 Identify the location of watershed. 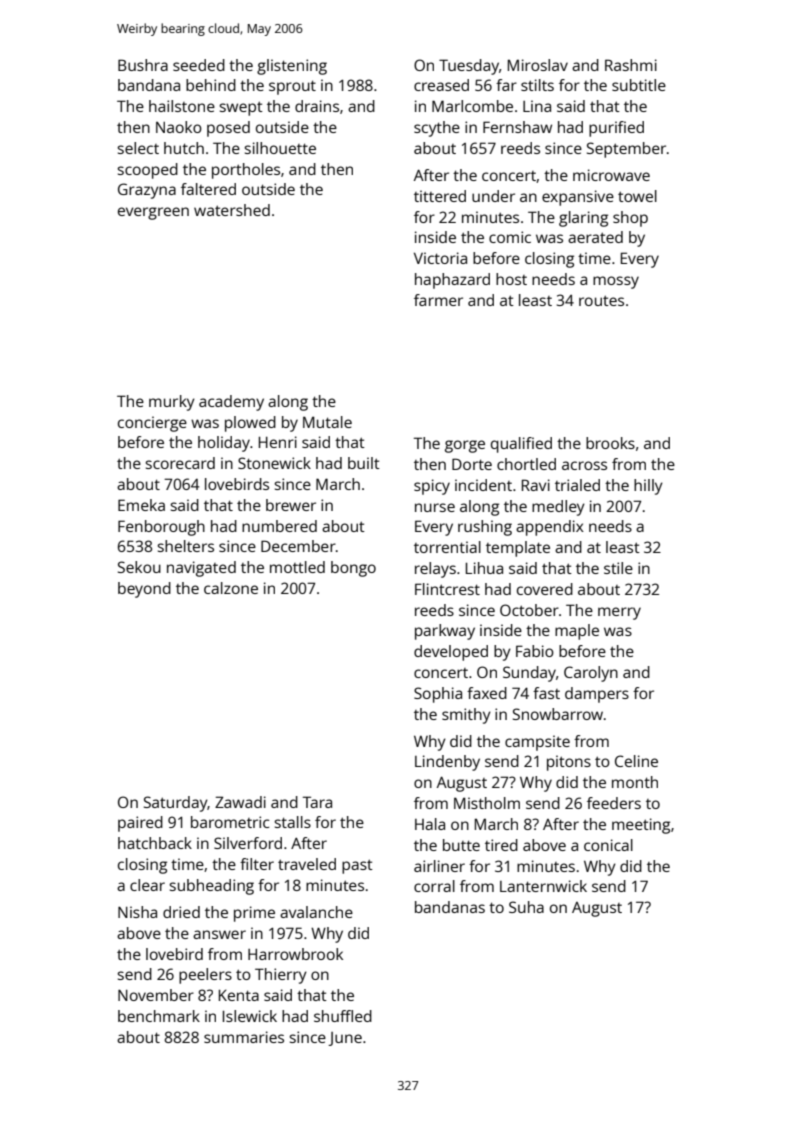
(232, 210).
